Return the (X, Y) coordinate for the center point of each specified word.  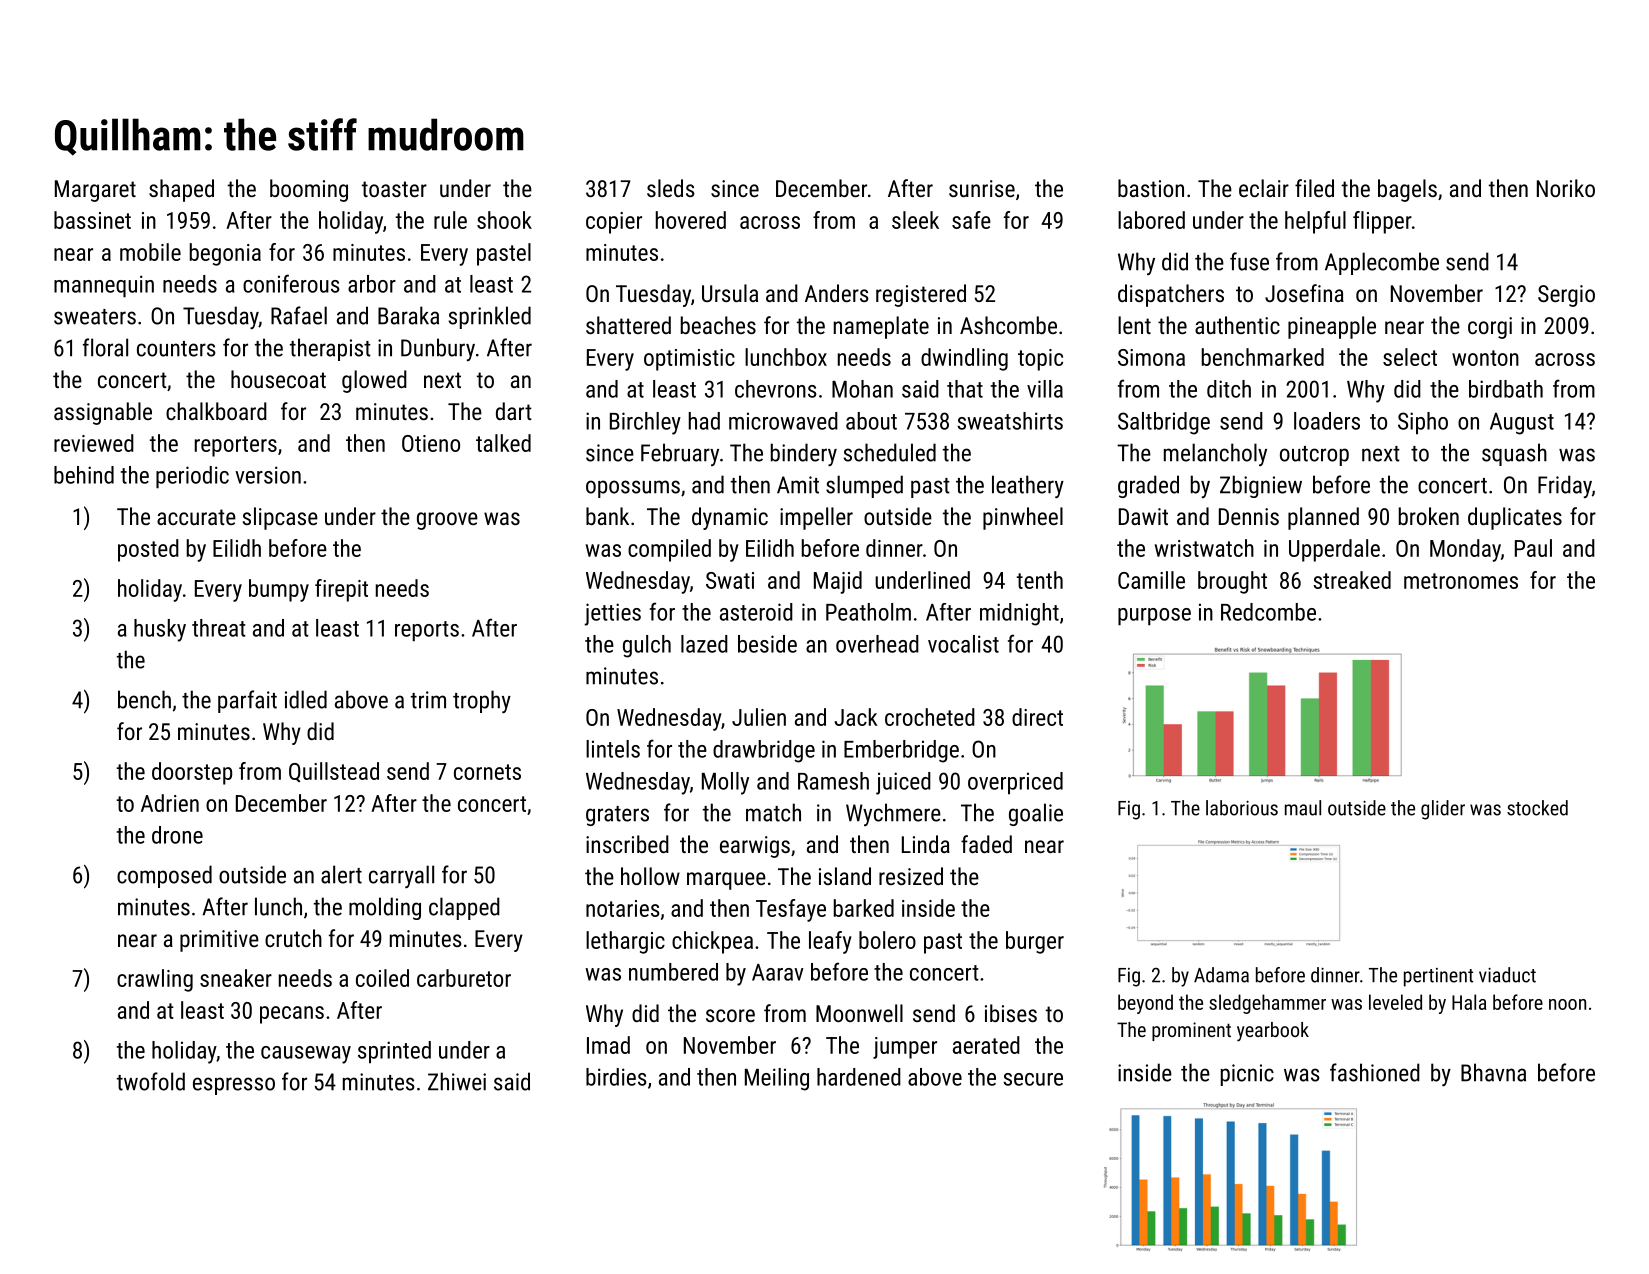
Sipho (1423, 423)
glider (1443, 810)
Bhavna (1493, 1072)
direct (1037, 717)
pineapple (1332, 327)
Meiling (777, 1079)
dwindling (964, 359)
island (845, 876)
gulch (647, 646)
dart (514, 411)
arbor (372, 284)
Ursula (730, 293)
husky (160, 630)
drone (177, 835)
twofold (151, 1081)
